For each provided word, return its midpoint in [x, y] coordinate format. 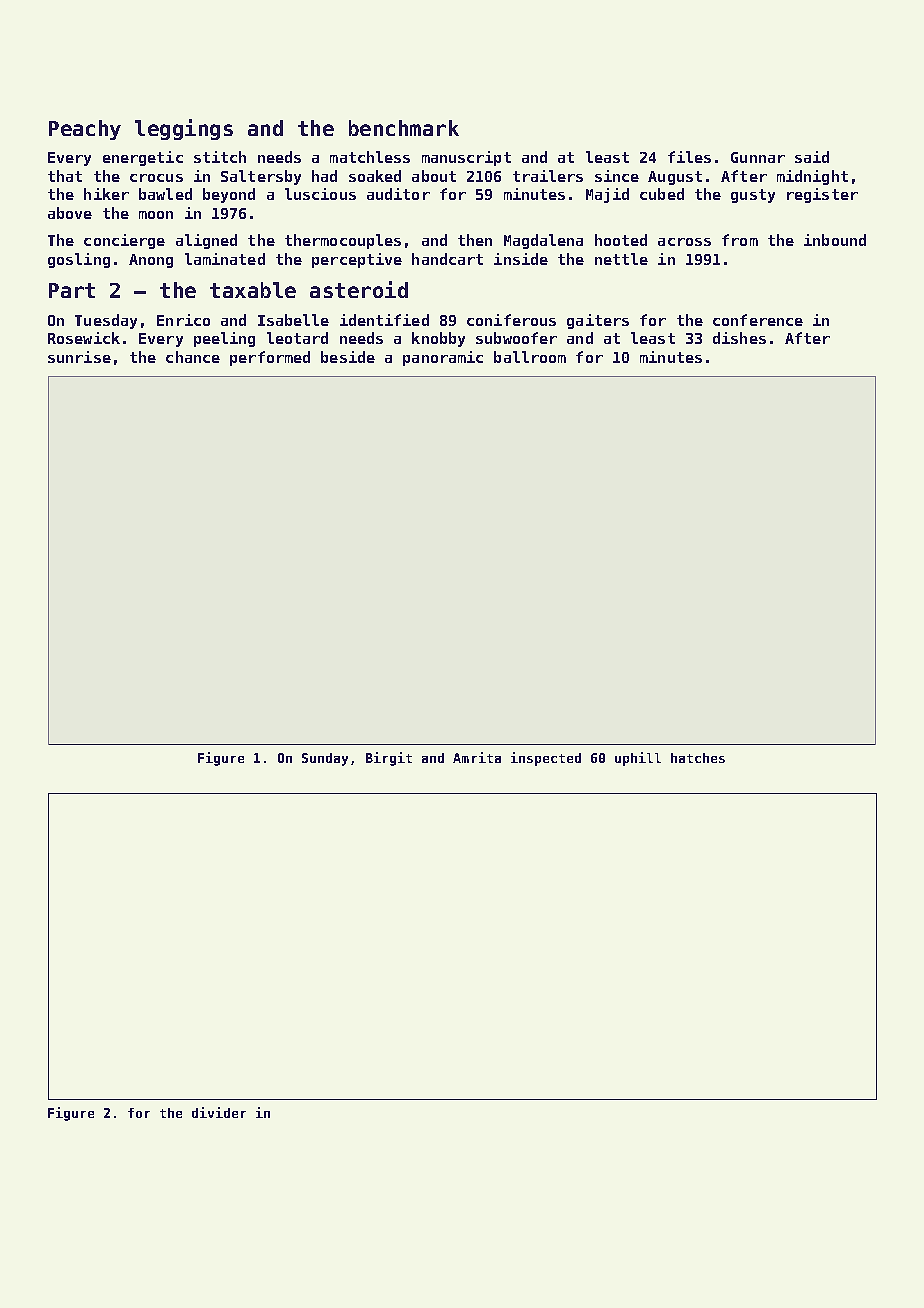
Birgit [389, 759]
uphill [638, 759]
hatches [698, 758]
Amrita [477, 757]
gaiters [598, 321]
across [684, 242]
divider [219, 1112]
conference [758, 320]
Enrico [183, 320]
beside [348, 357]
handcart [447, 259]
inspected [546, 759]
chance [193, 357]
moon [156, 215]
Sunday [325, 759]
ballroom [530, 357]
